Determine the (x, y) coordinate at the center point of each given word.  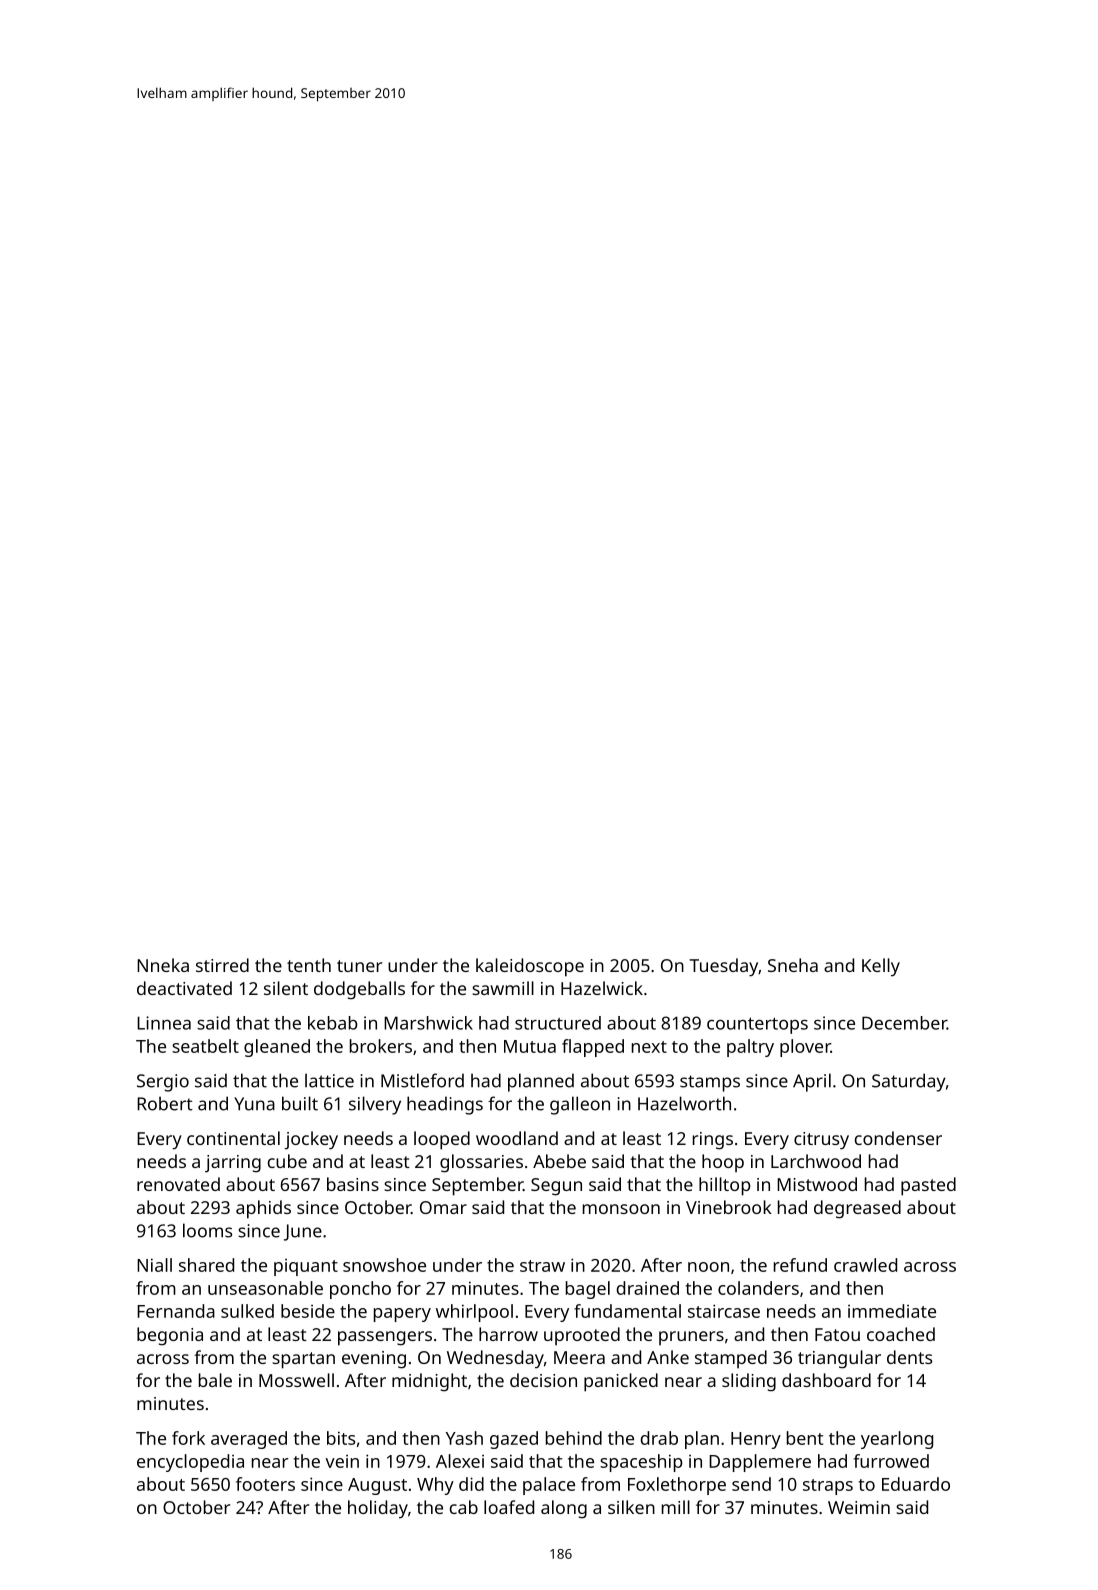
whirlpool (474, 1313)
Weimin (859, 1507)
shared (206, 1265)
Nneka (163, 965)
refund (800, 1265)
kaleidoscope (530, 967)
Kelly (881, 967)
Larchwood (816, 1161)
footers (265, 1484)
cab (464, 1507)
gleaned (277, 1048)
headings (445, 1105)
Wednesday (495, 1359)
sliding (749, 1382)
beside (308, 1311)
